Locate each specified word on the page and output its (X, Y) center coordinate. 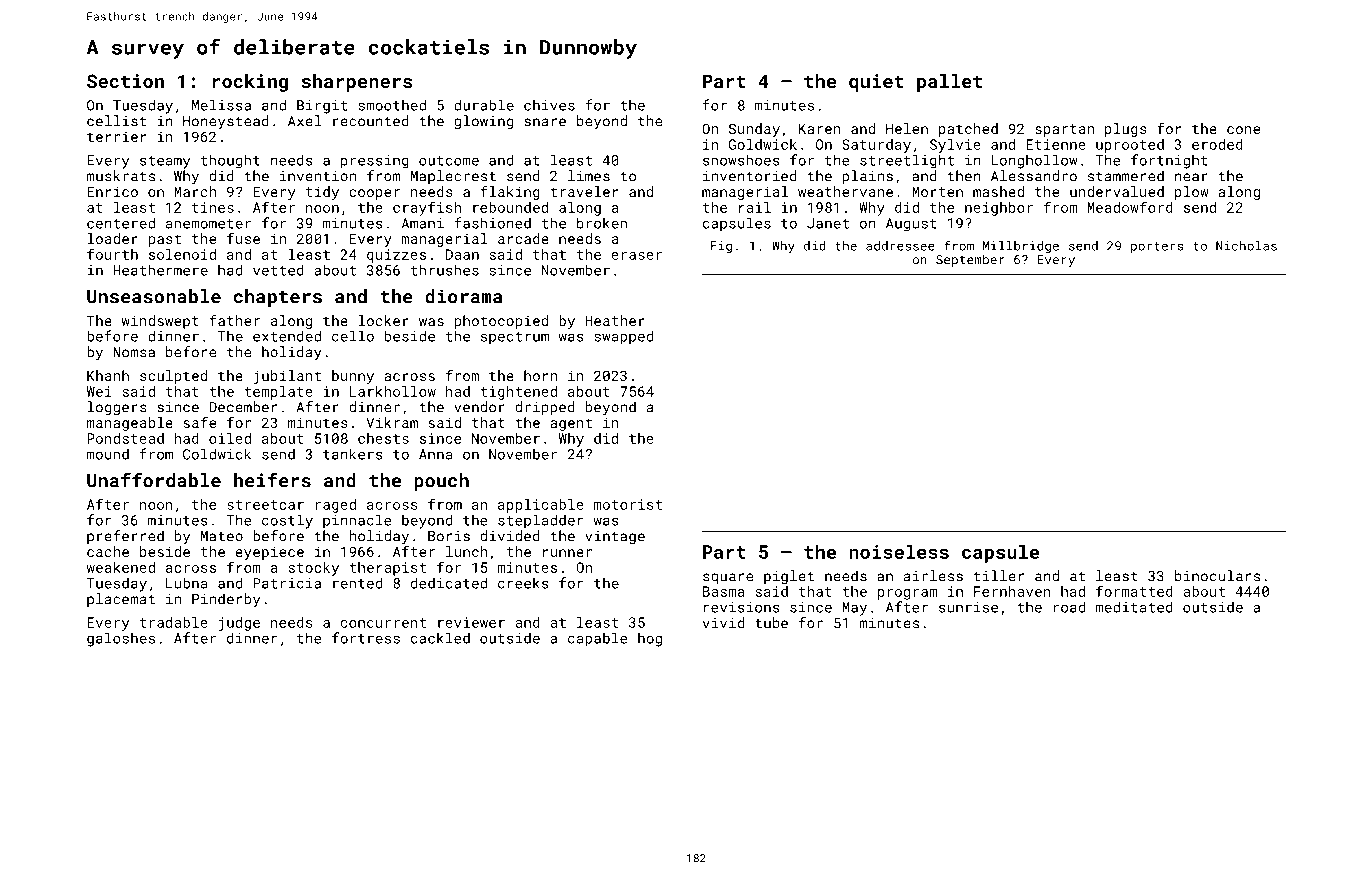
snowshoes (741, 160)
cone (1243, 130)
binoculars (1217, 576)
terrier (116, 136)
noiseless (899, 551)
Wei (99, 391)
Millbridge (1021, 247)
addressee (900, 246)
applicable (541, 506)
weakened (120, 567)
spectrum (515, 338)
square (728, 578)
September (970, 260)
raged (336, 506)
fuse (243, 238)
